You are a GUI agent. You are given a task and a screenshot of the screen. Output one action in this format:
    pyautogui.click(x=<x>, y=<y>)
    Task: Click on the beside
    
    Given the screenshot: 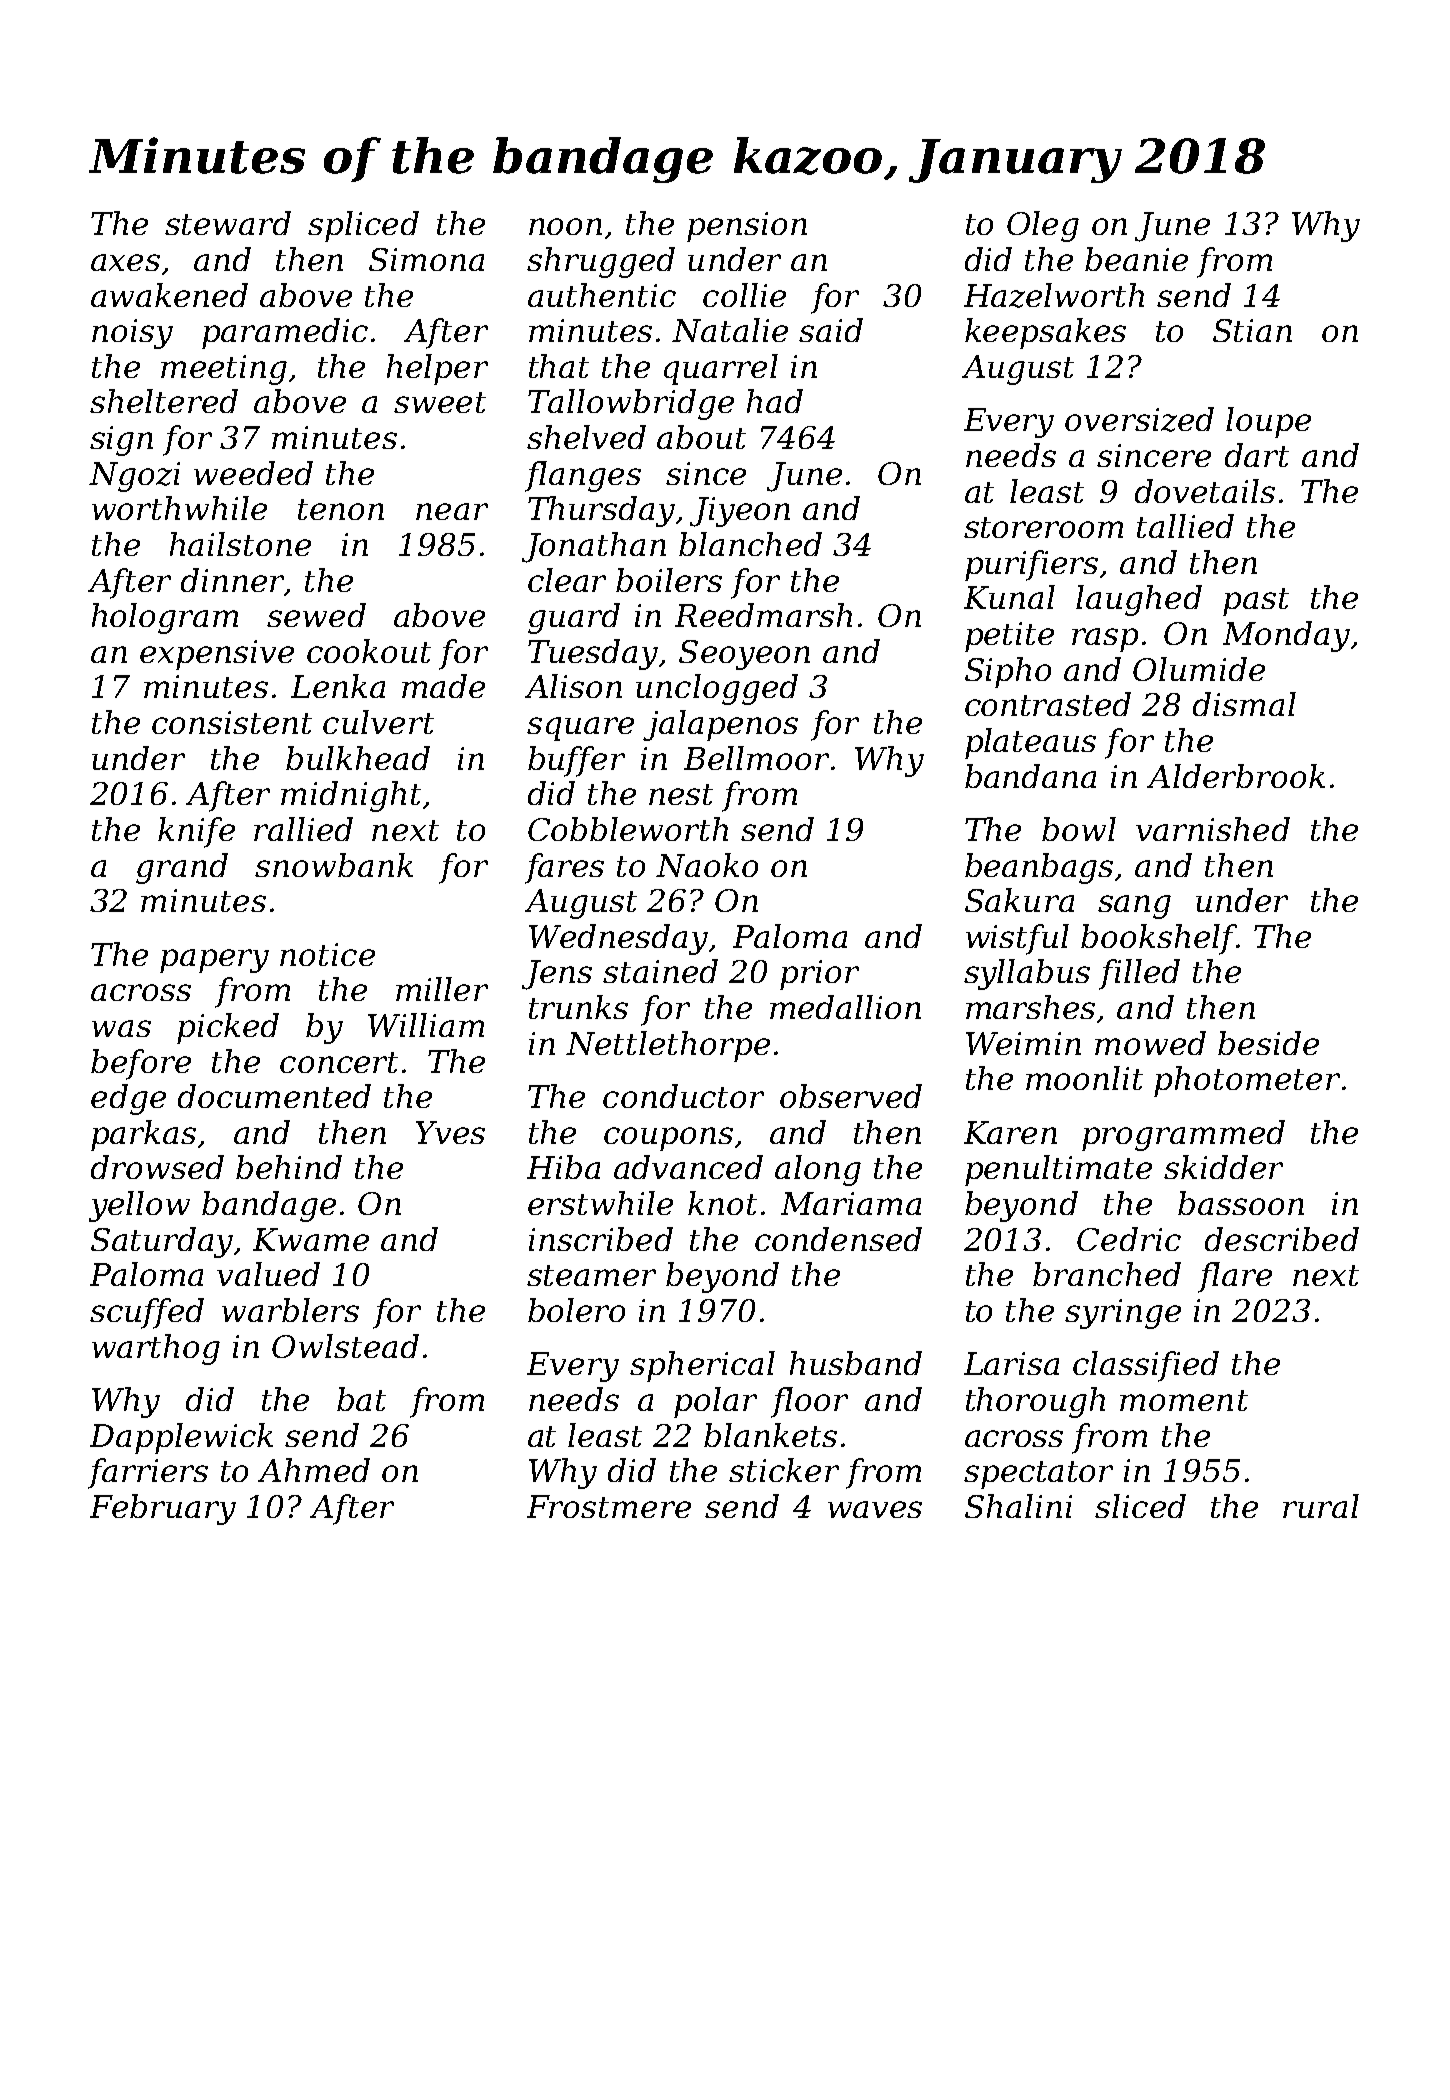 What is the action you would take?
    pyautogui.click(x=1268, y=1043)
